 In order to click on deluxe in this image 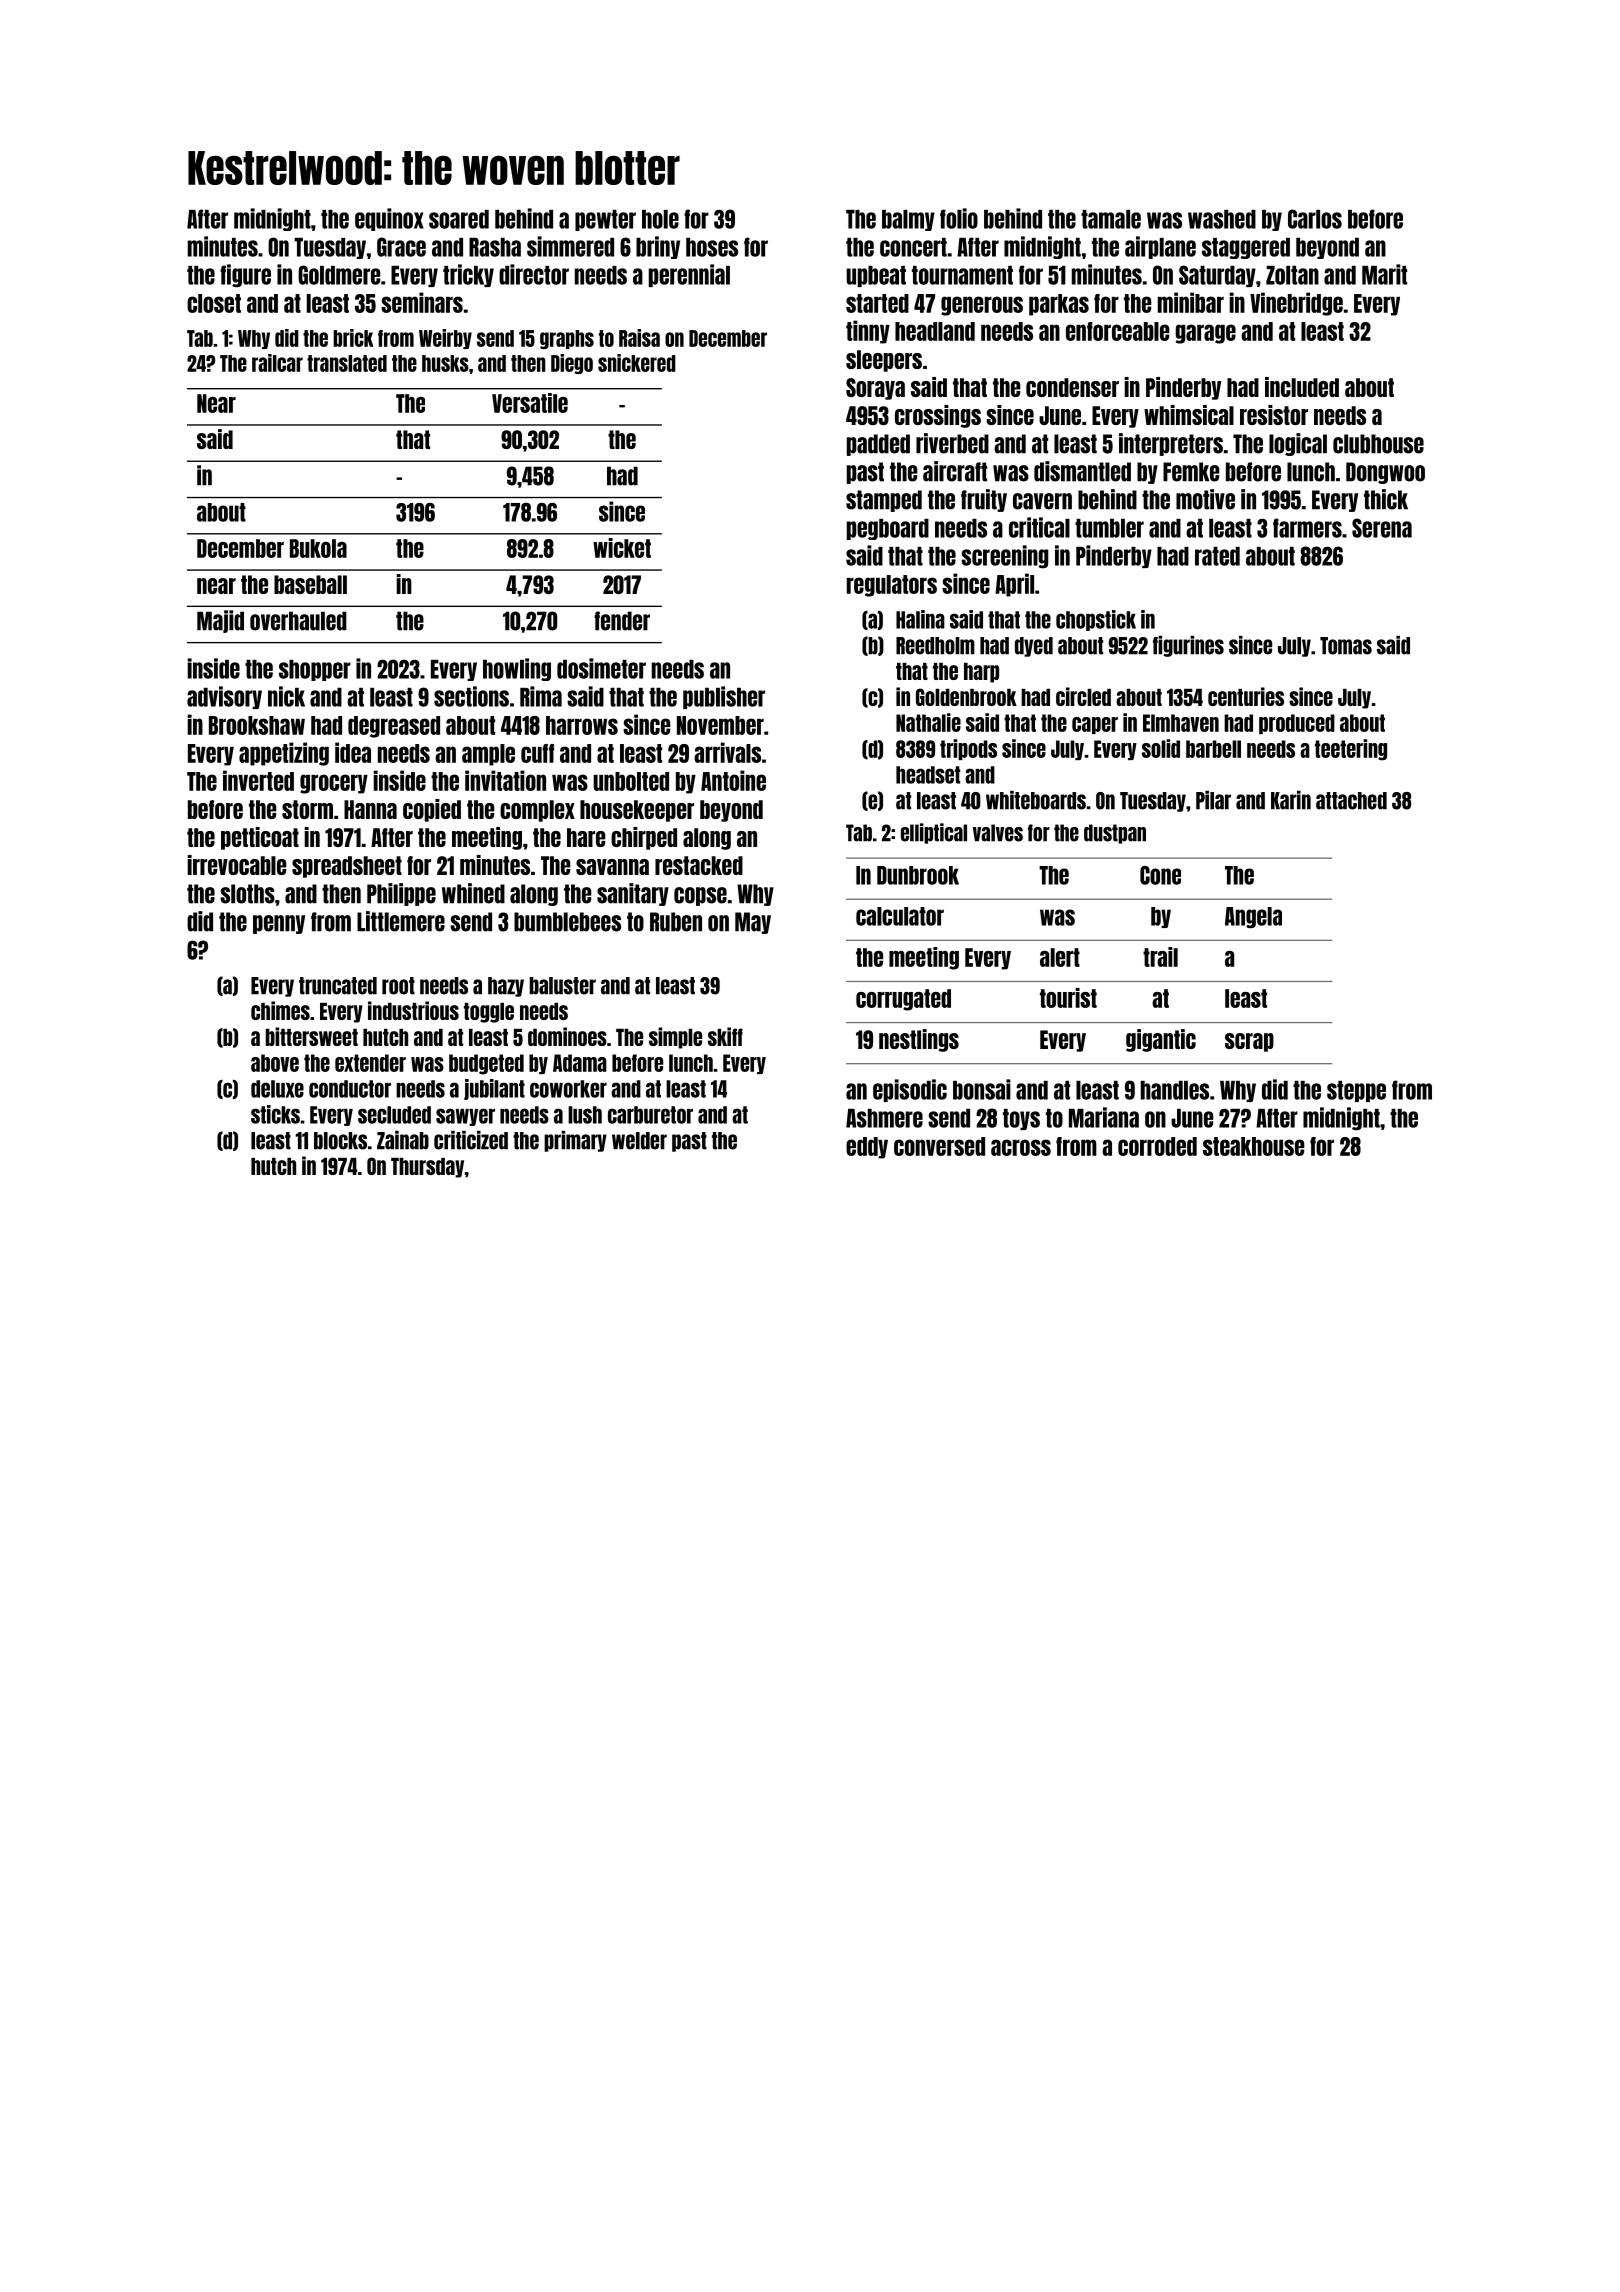, I will do `click(277, 1089)`.
